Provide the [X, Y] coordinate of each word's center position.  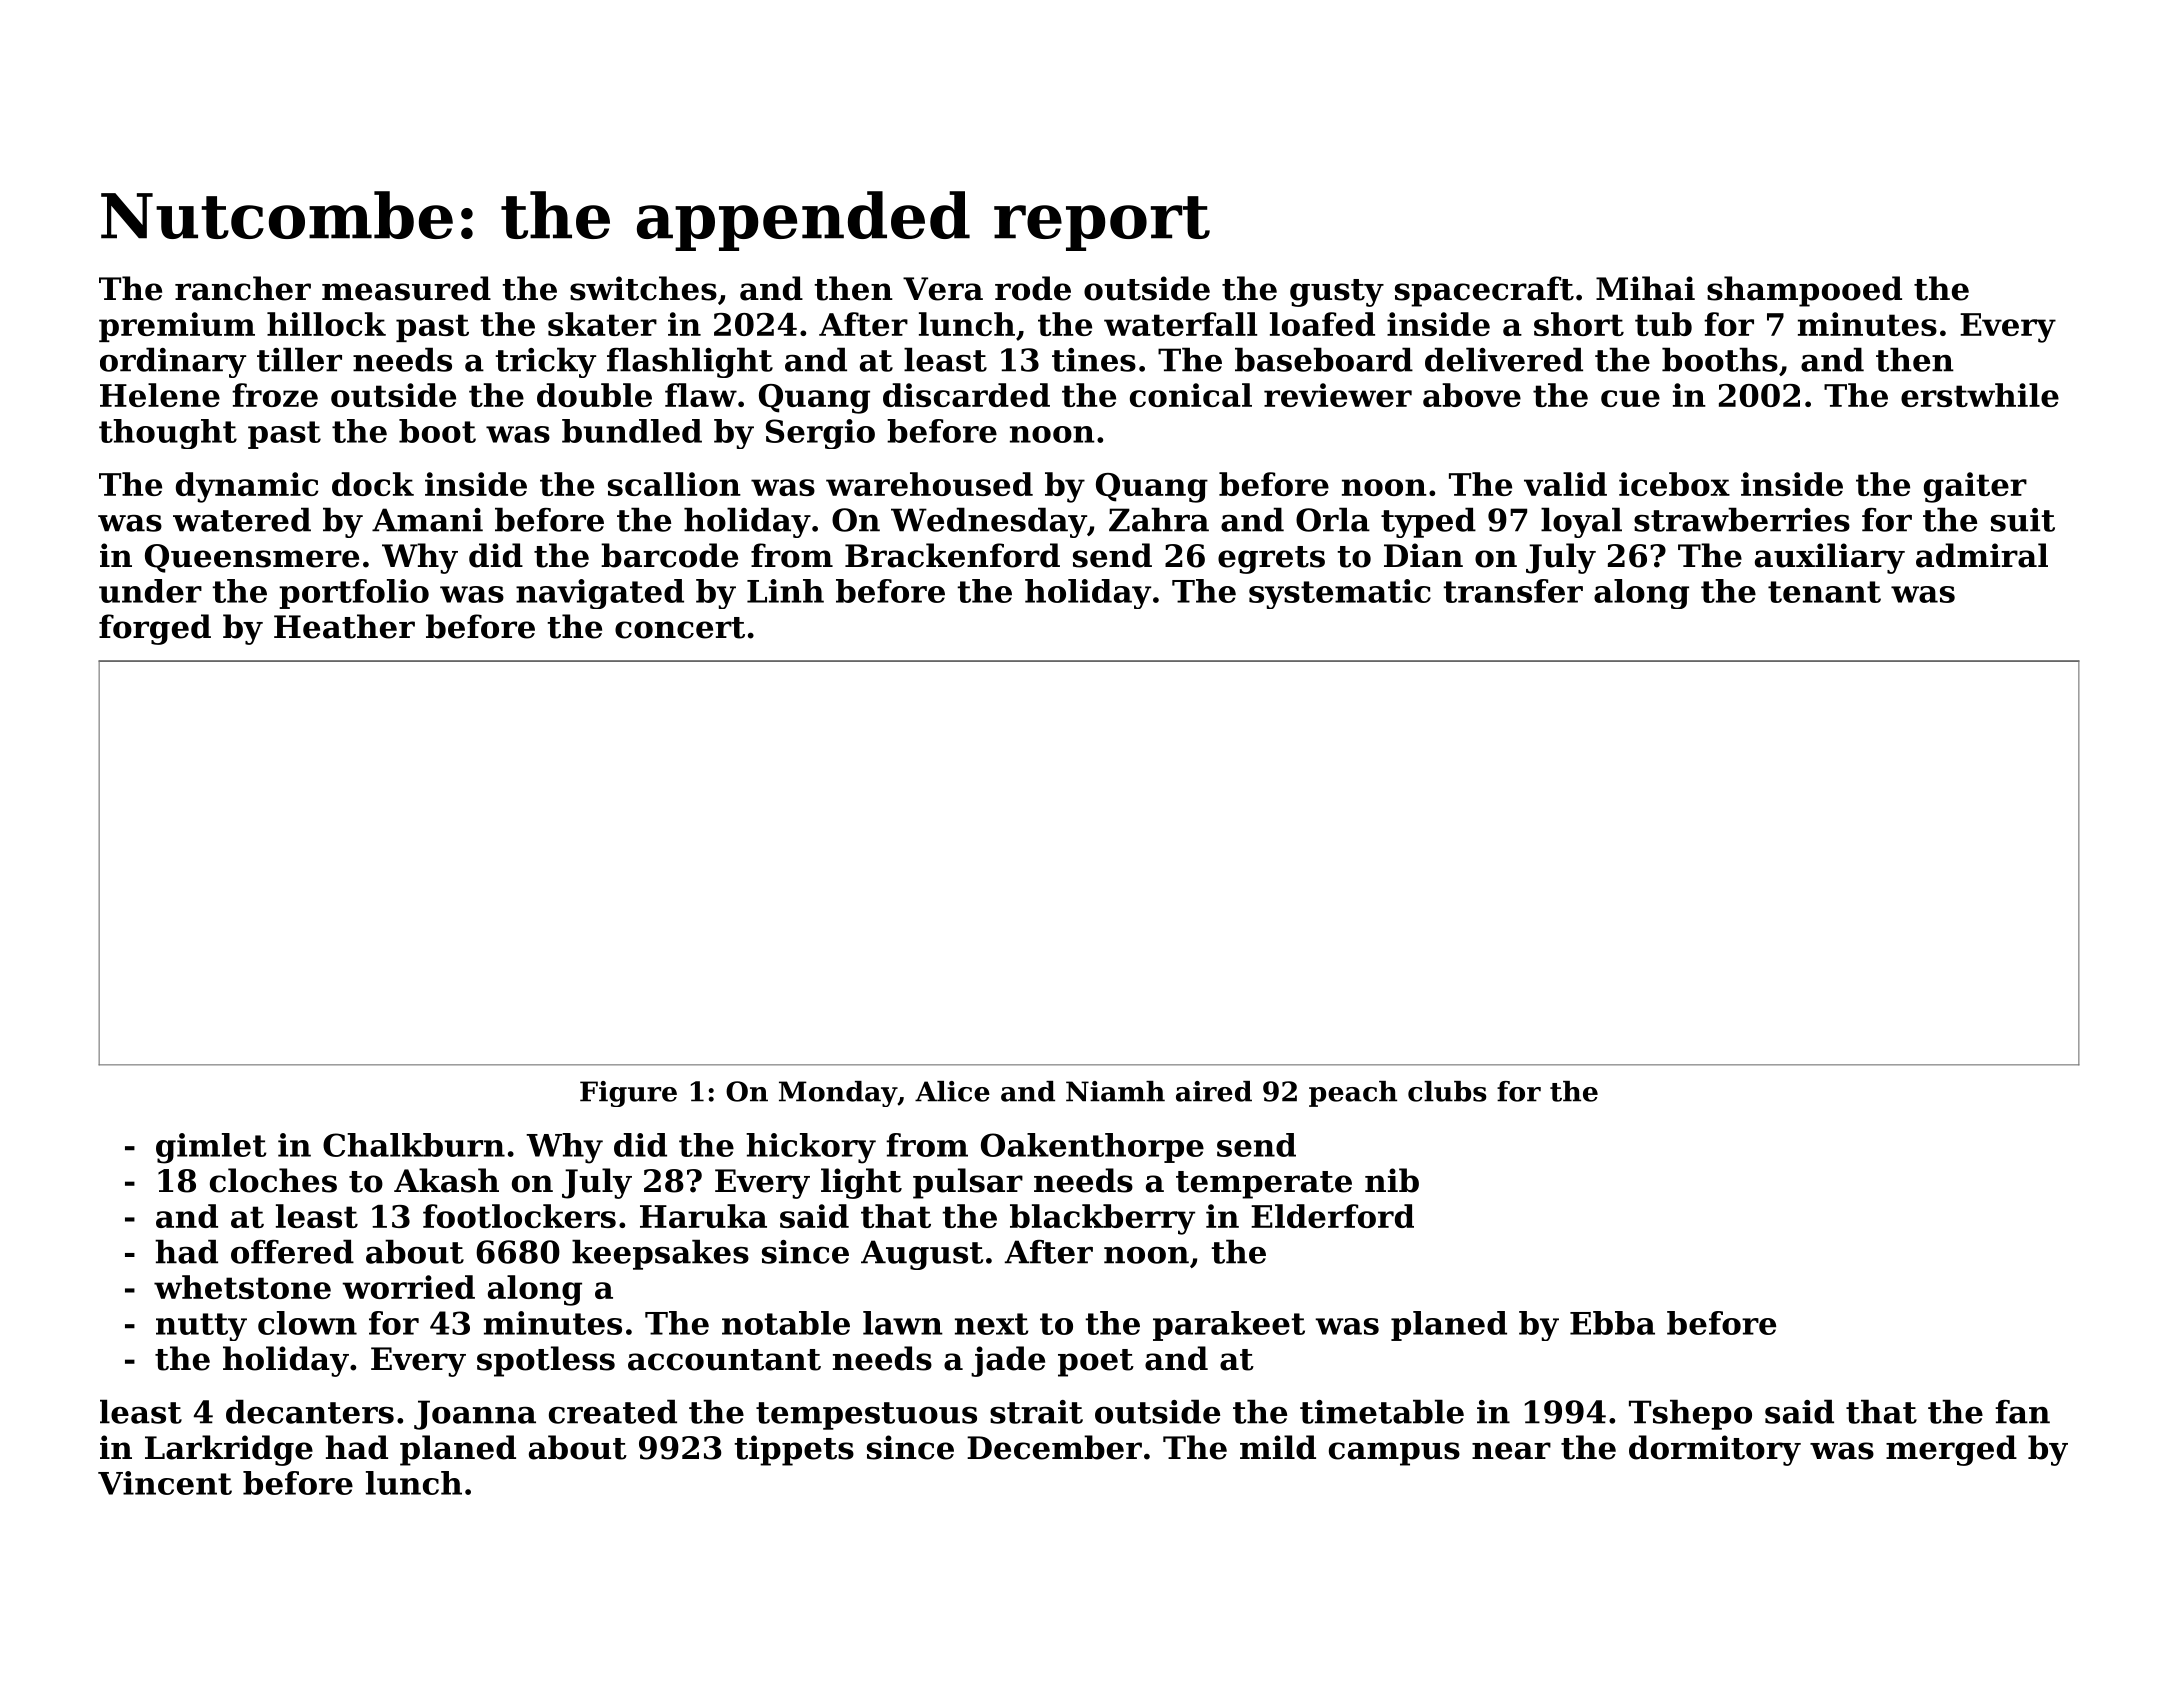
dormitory [1715, 1450]
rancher [243, 288]
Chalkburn [414, 1145]
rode [1033, 288]
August [922, 1255]
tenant [1824, 592]
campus [1394, 1454]
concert [680, 628]
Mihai [1645, 288]
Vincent [165, 1483]
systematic [1340, 594]
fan [2022, 1412]
